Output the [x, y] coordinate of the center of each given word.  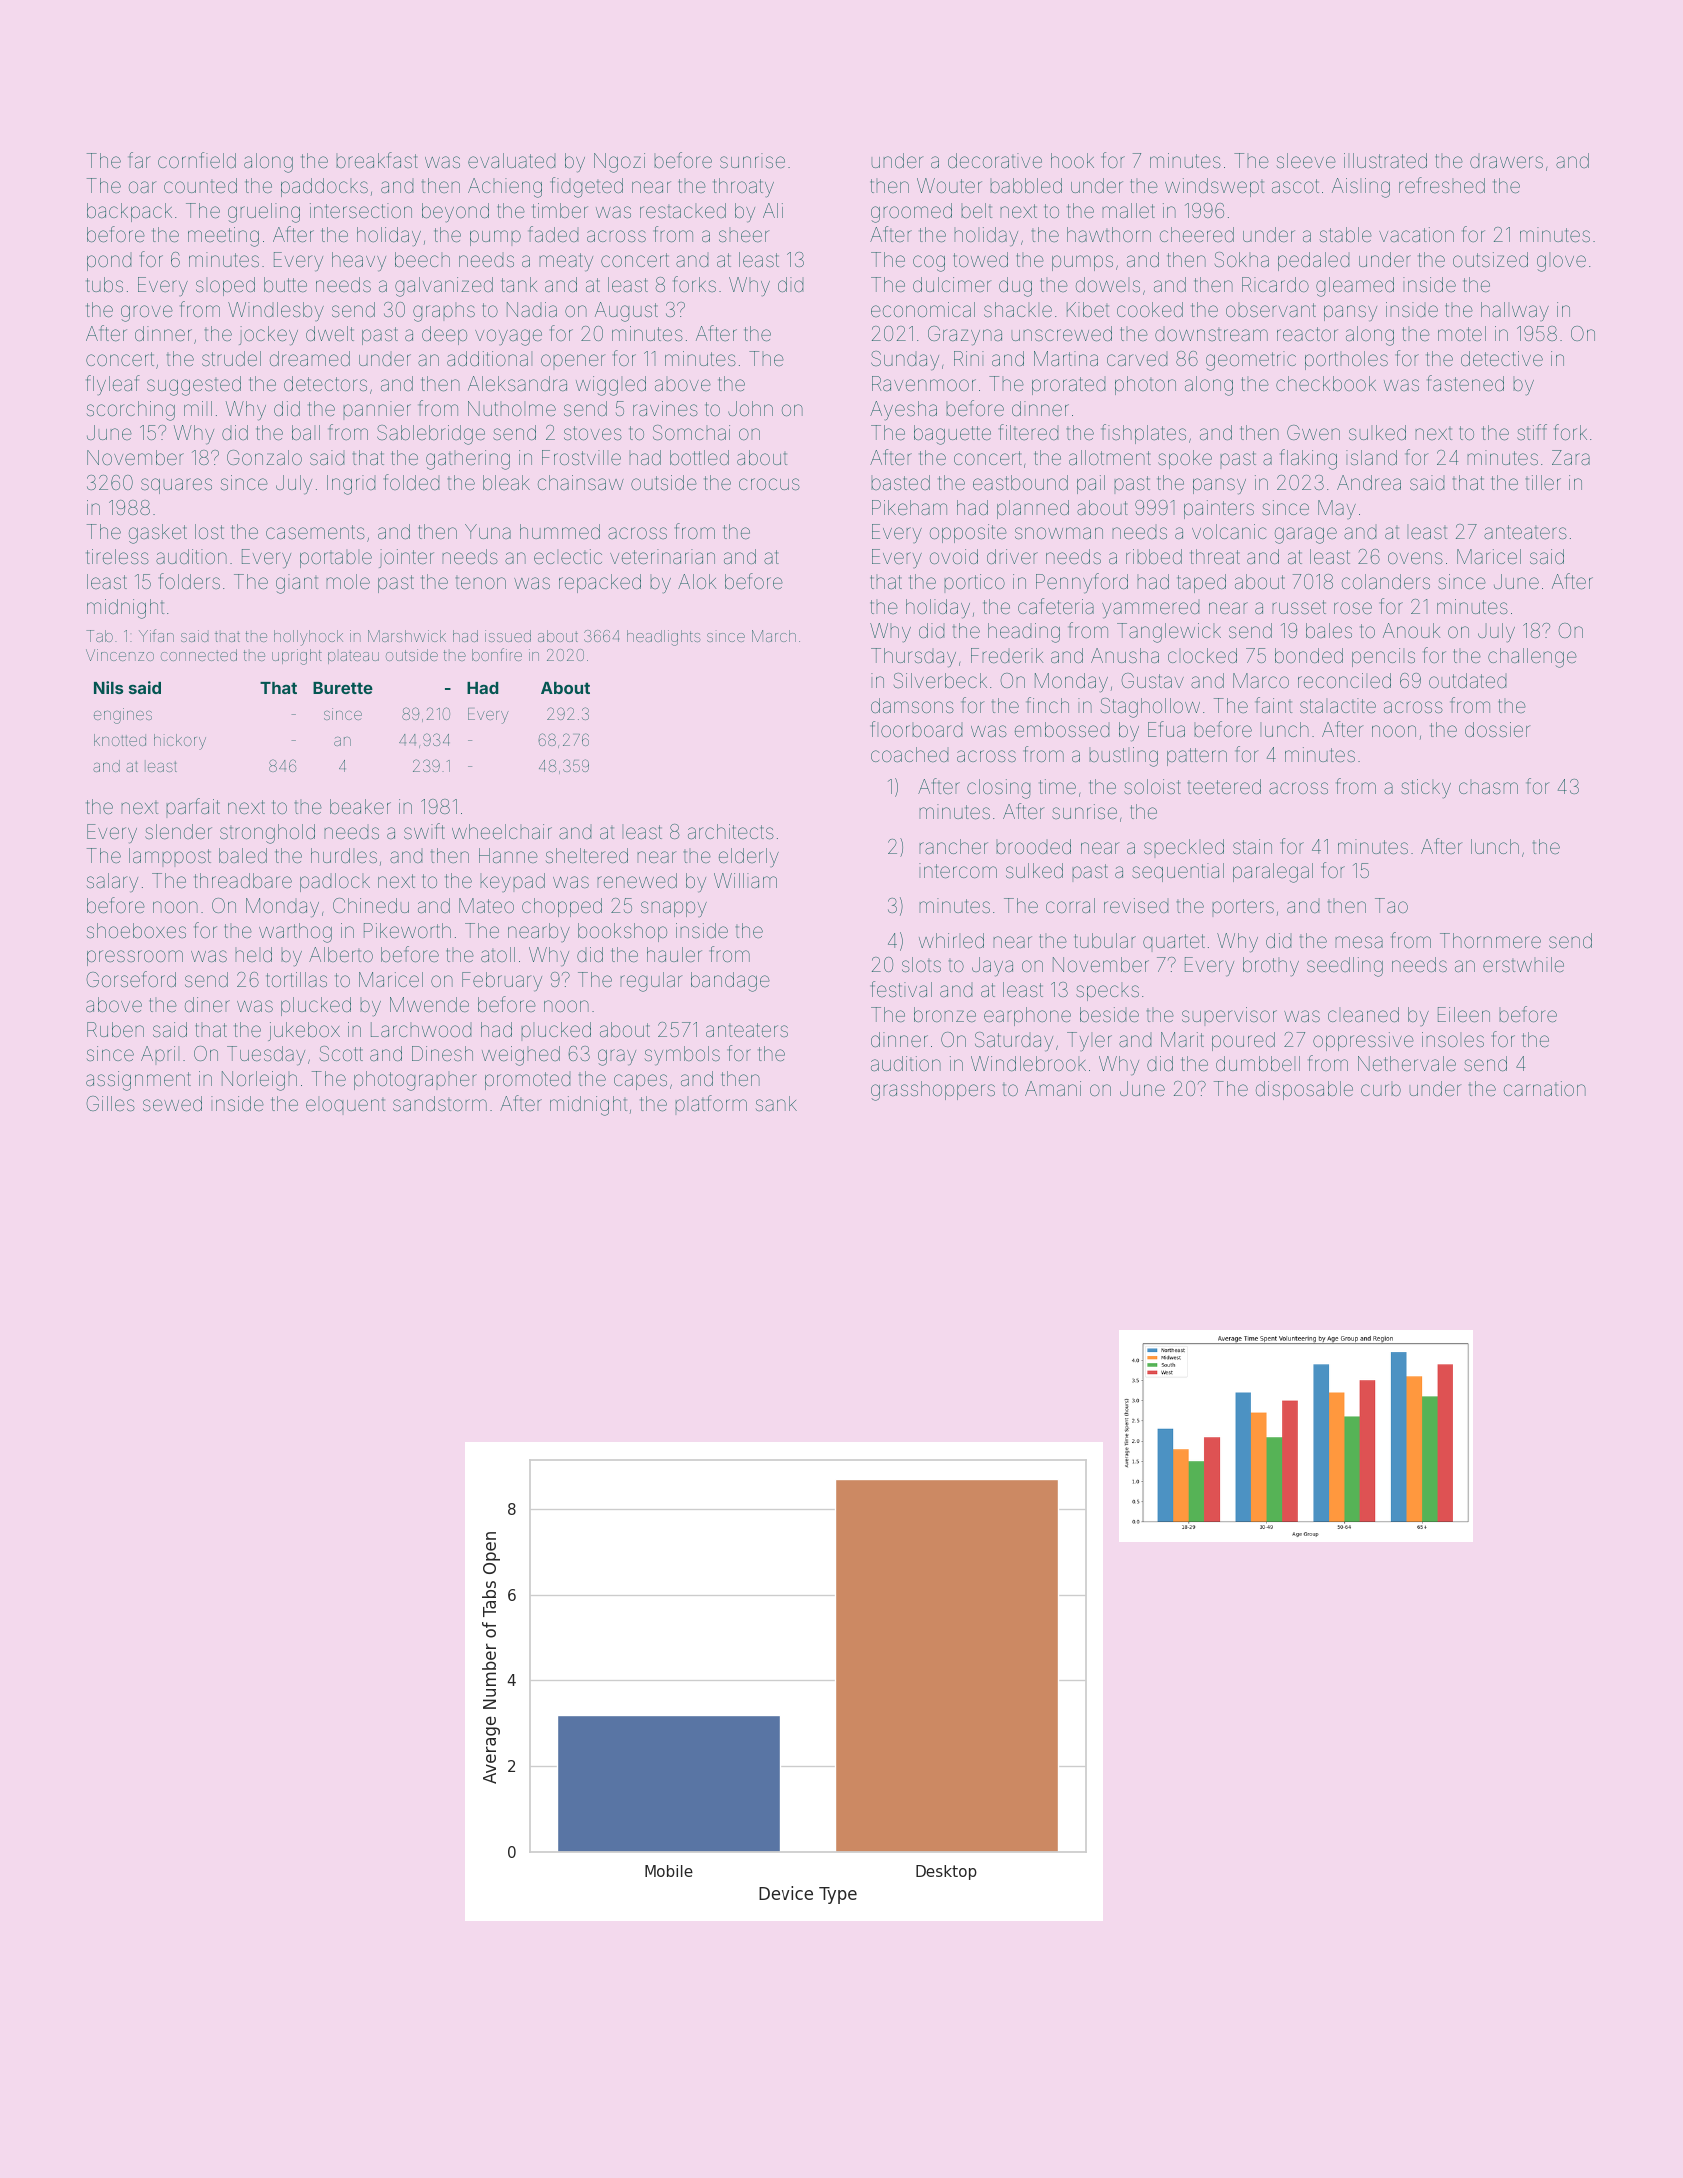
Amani [1053, 1088]
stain [1252, 846]
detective [1502, 358]
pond [109, 263]
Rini [969, 358]
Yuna [488, 531]
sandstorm [440, 1103]
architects [731, 831]
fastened [1465, 383]
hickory [180, 742]
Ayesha [903, 411]
